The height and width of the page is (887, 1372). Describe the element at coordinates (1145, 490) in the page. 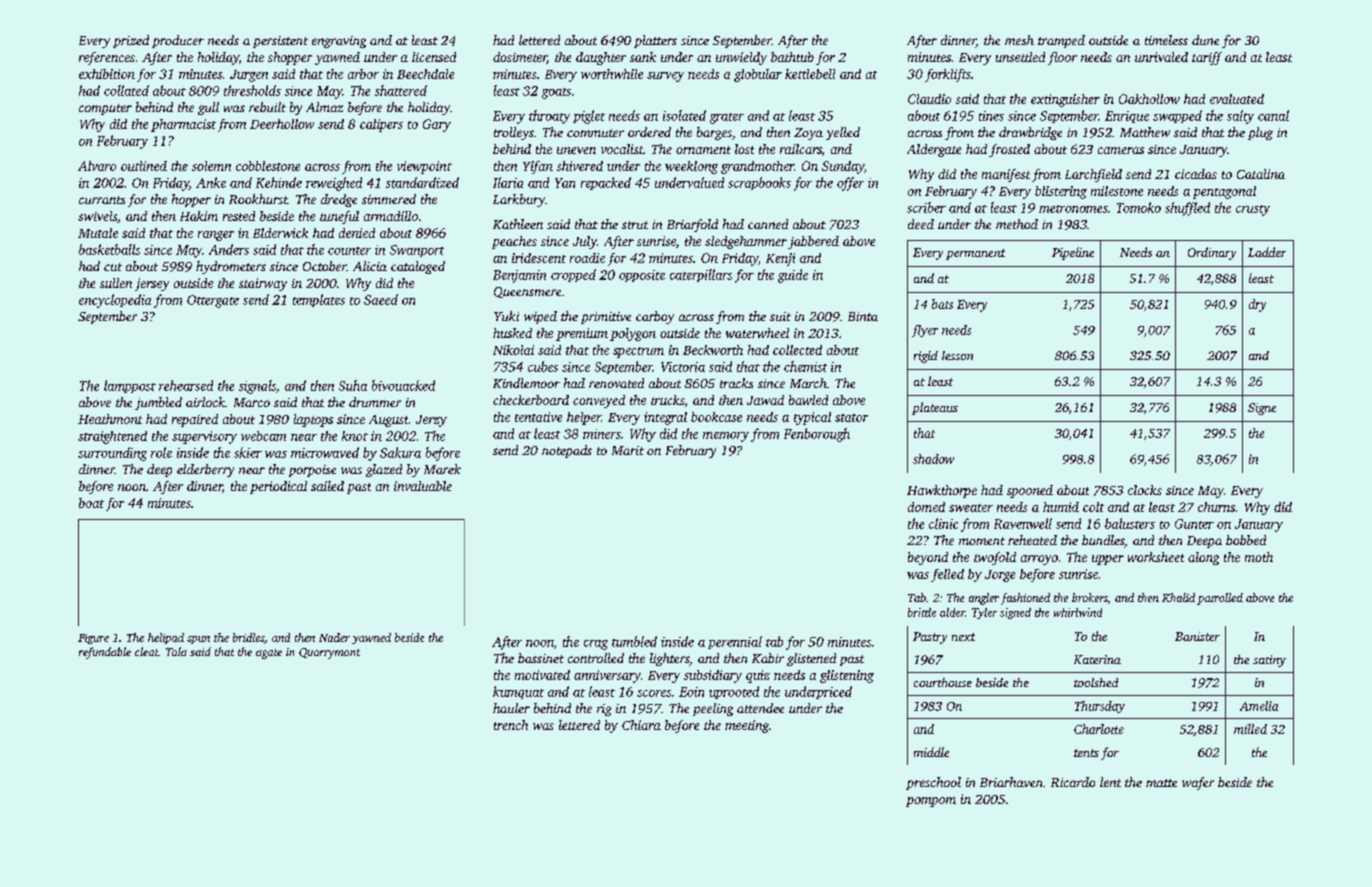

I see `clocks` at that location.
